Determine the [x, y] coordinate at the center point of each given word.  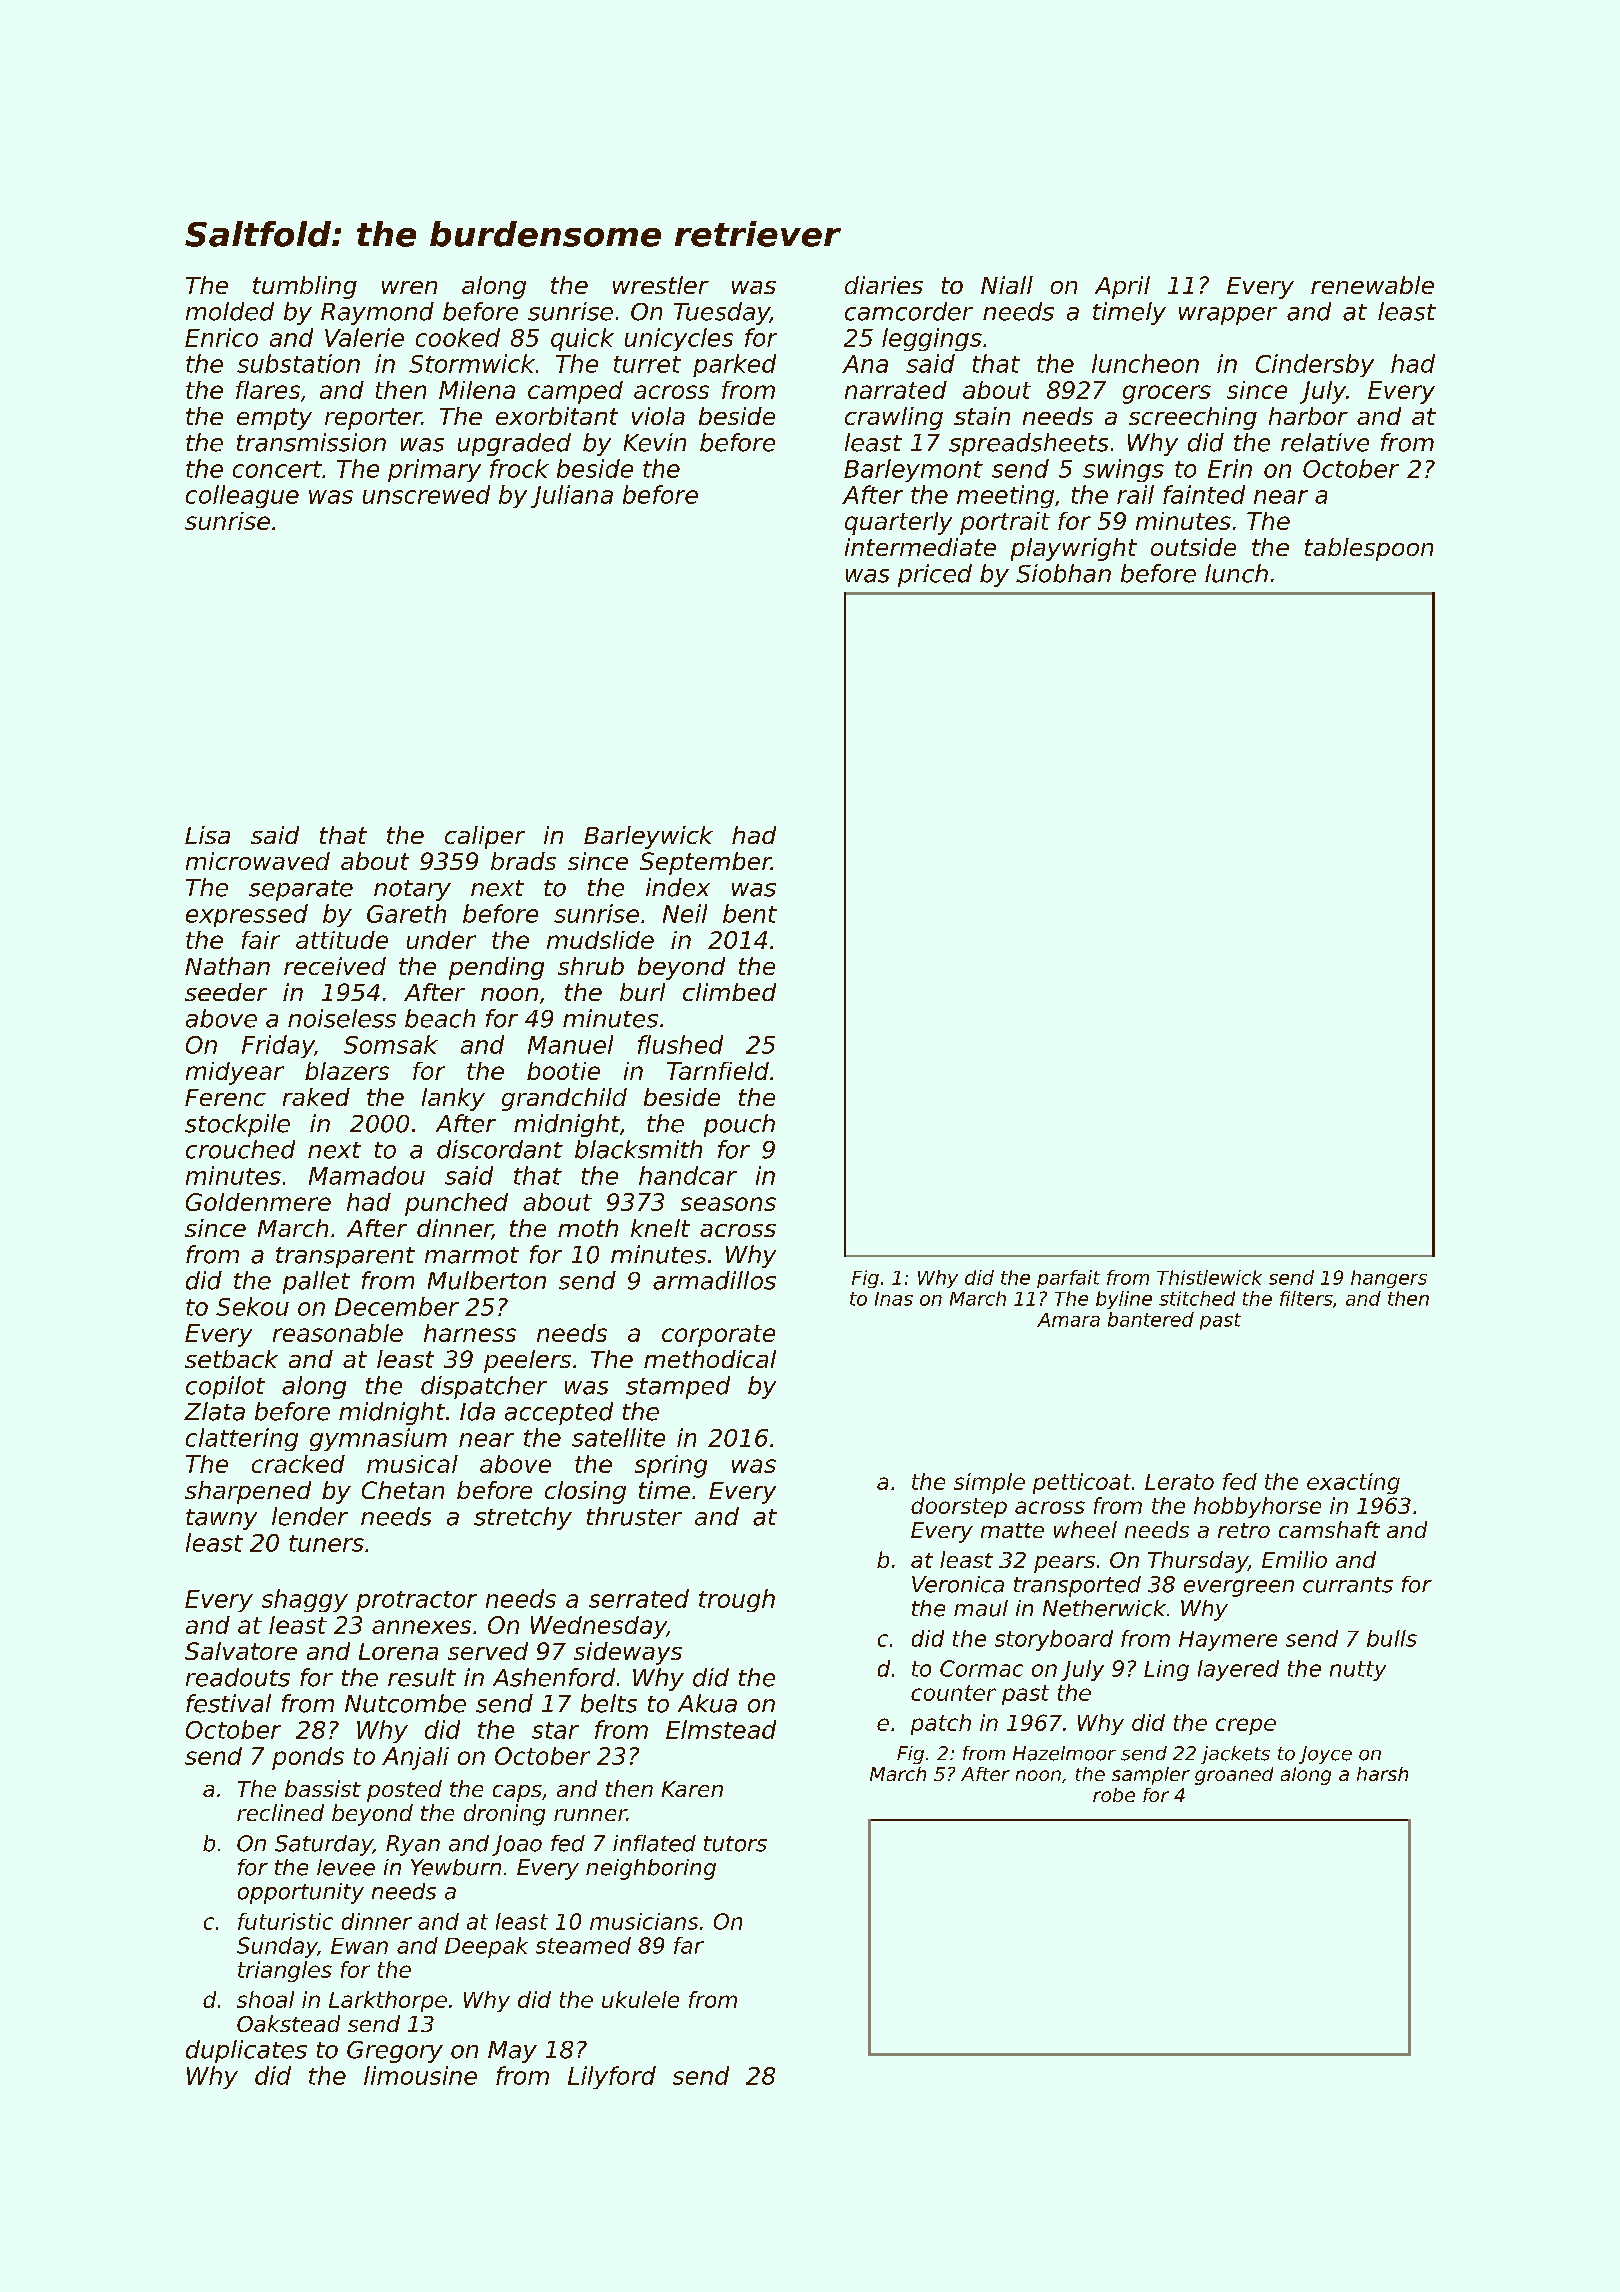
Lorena [398, 1651]
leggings [932, 339]
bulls [1392, 1638]
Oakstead [288, 2023]
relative [1325, 442]
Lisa [207, 835]
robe [1114, 1795]
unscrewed [426, 494]
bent [750, 913]
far [689, 1945]
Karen [692, 1789]
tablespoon [1369, 549]
